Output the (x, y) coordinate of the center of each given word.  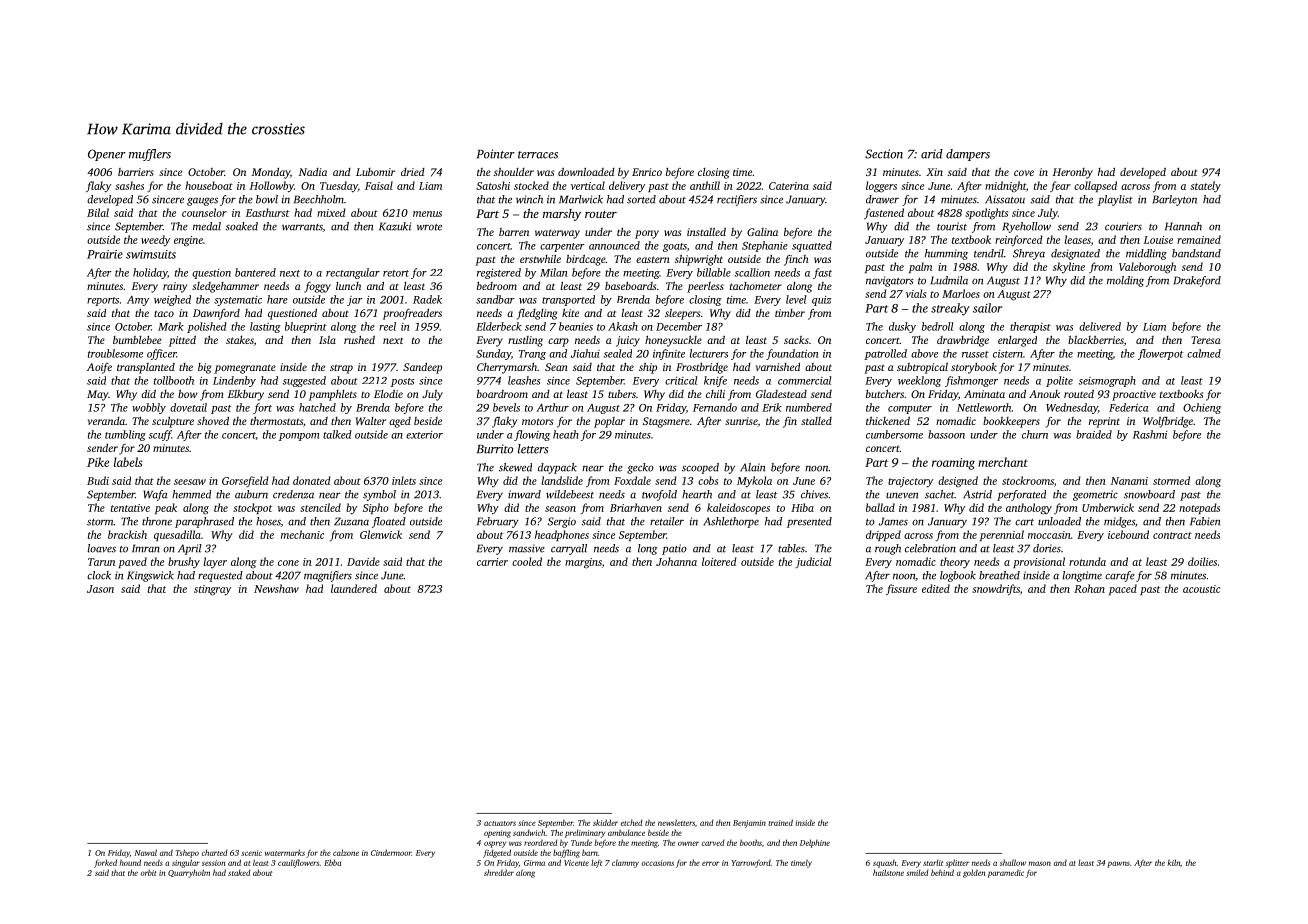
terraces (538, 155)
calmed (1204, 353)
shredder (499, 872)
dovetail (188, 407)
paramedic (1006, 874)
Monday (271, 173)
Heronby (1073, 173)
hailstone (888, 872)
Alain (752, 467)
